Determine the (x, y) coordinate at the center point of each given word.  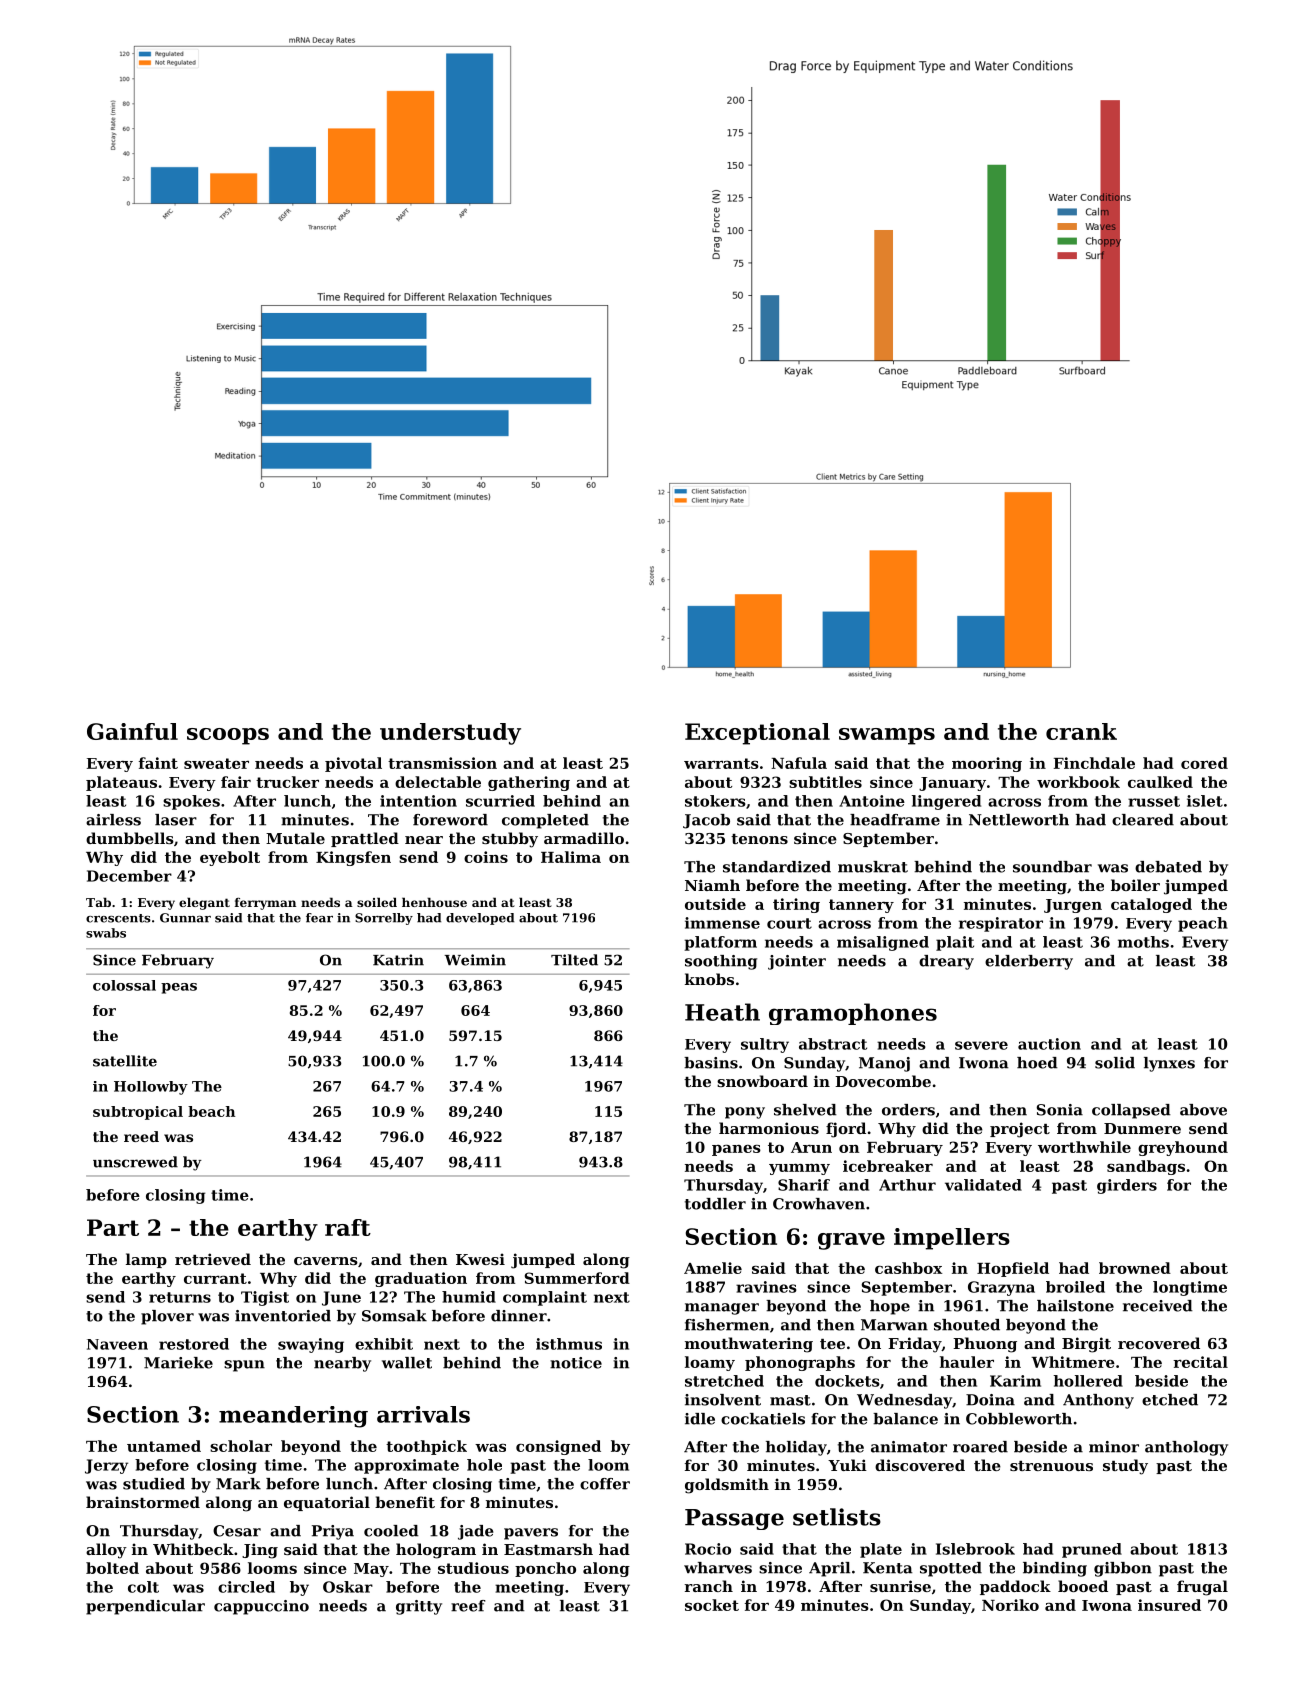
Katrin (398, 960)
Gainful (132, 731)
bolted (112, 1568)
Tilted (574, 960)
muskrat (873, 867)
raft (348, 1227)
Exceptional (757, 734)
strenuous (1051, 1466)
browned (1135, 1268)
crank (1081, 731)
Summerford (577, 1278)
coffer (605, 1484)
